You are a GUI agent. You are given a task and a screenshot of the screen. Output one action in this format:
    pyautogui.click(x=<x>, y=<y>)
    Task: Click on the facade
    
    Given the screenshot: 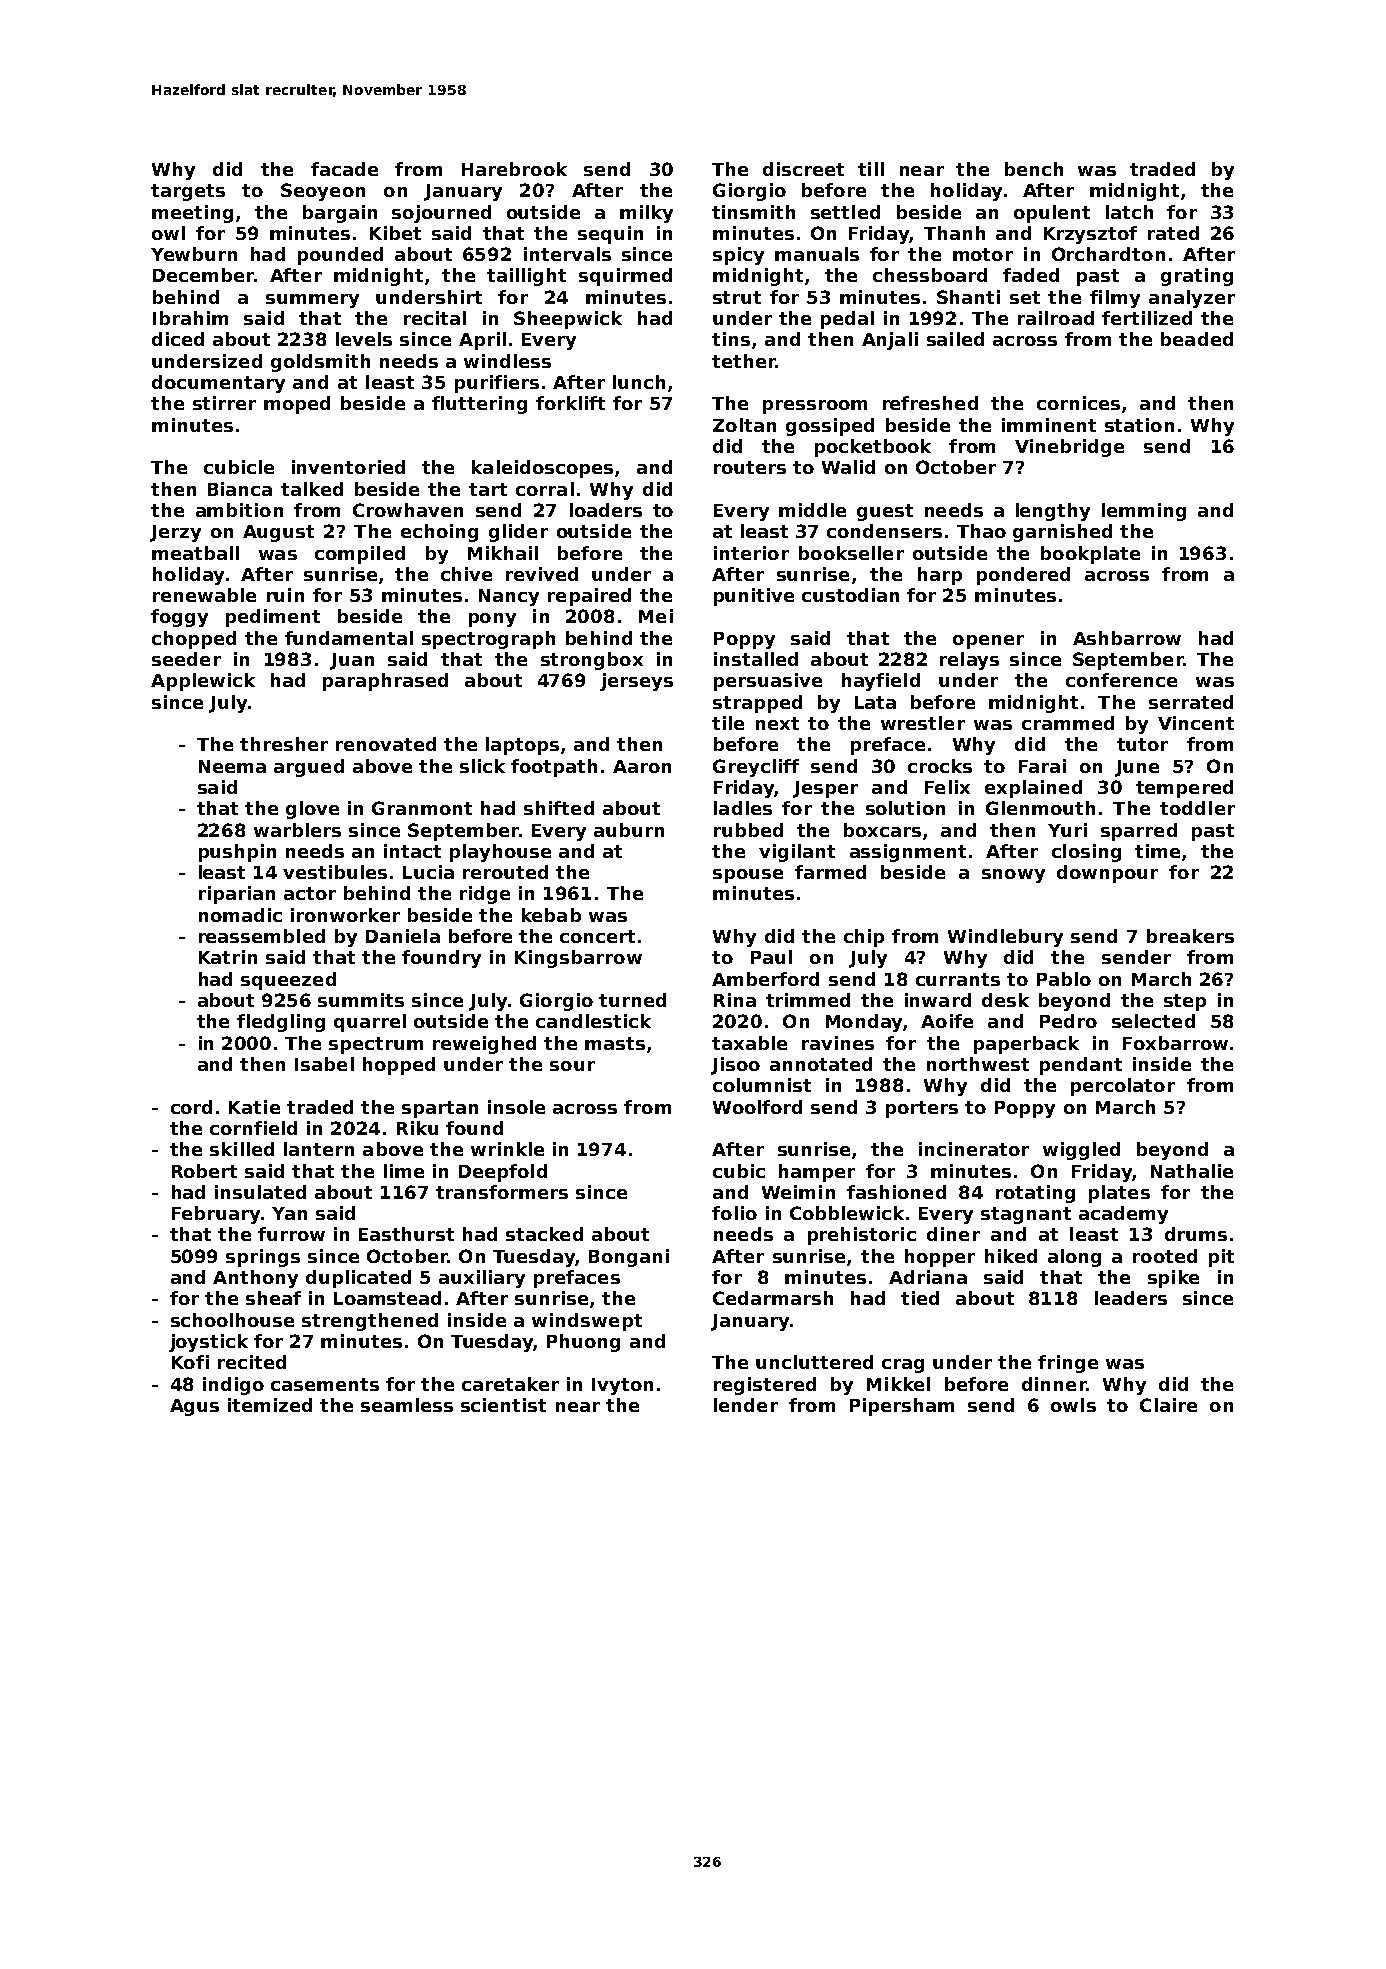 What is the action you would take?
    pyautogui.click(x=344, y=169)
